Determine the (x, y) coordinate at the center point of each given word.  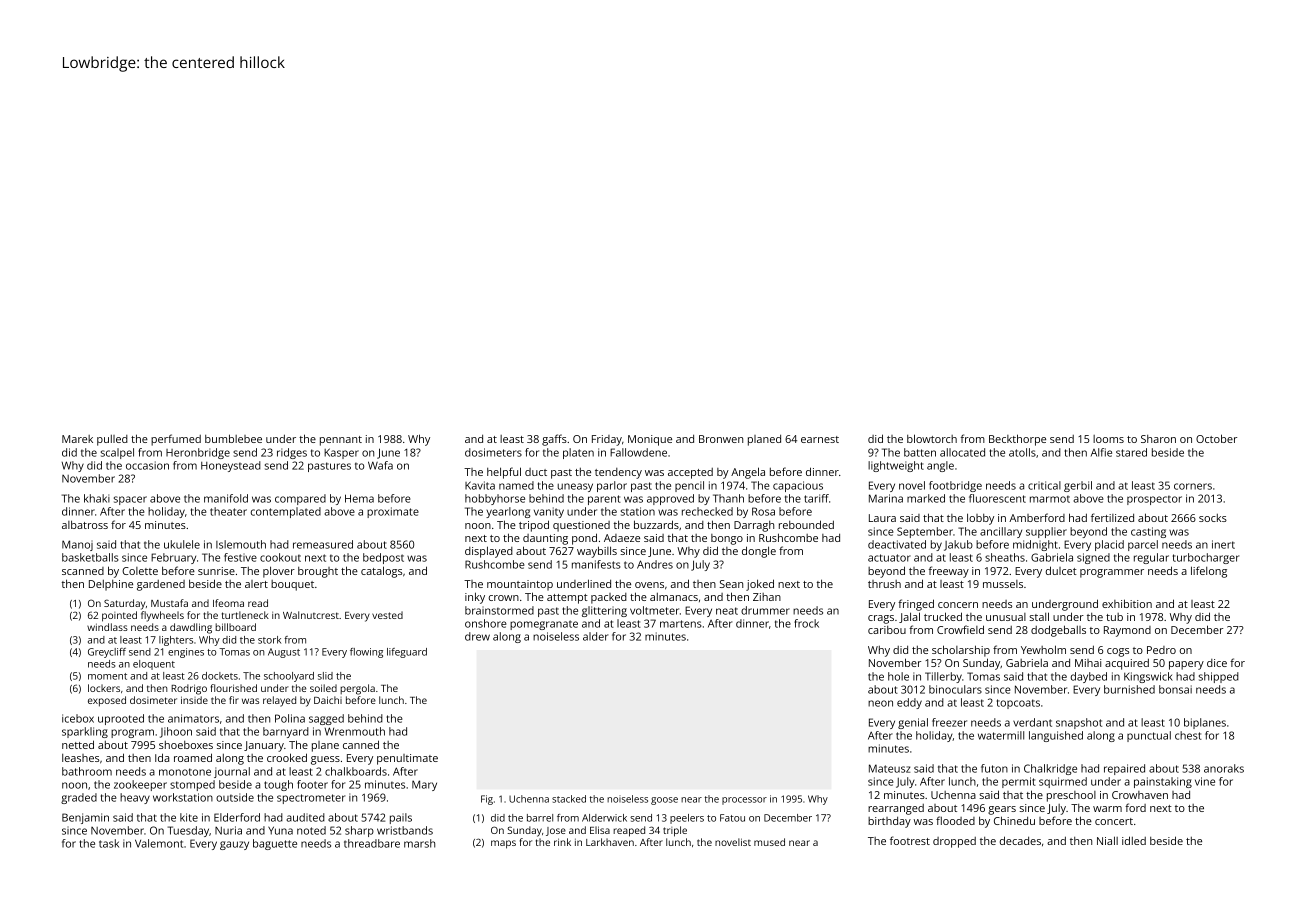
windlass (107, 627)
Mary (424, 785)
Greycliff (107, 653)
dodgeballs (1058, 631)
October (1216, 438)
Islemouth (241, 544)
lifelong (1209, 572)
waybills (597, 552)
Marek (77, 439)
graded (79, 798)
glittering (604, 611)
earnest (820, 439)
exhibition (1127, 603)
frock (806, 623)
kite (189, 817)
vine (1205, 781)
